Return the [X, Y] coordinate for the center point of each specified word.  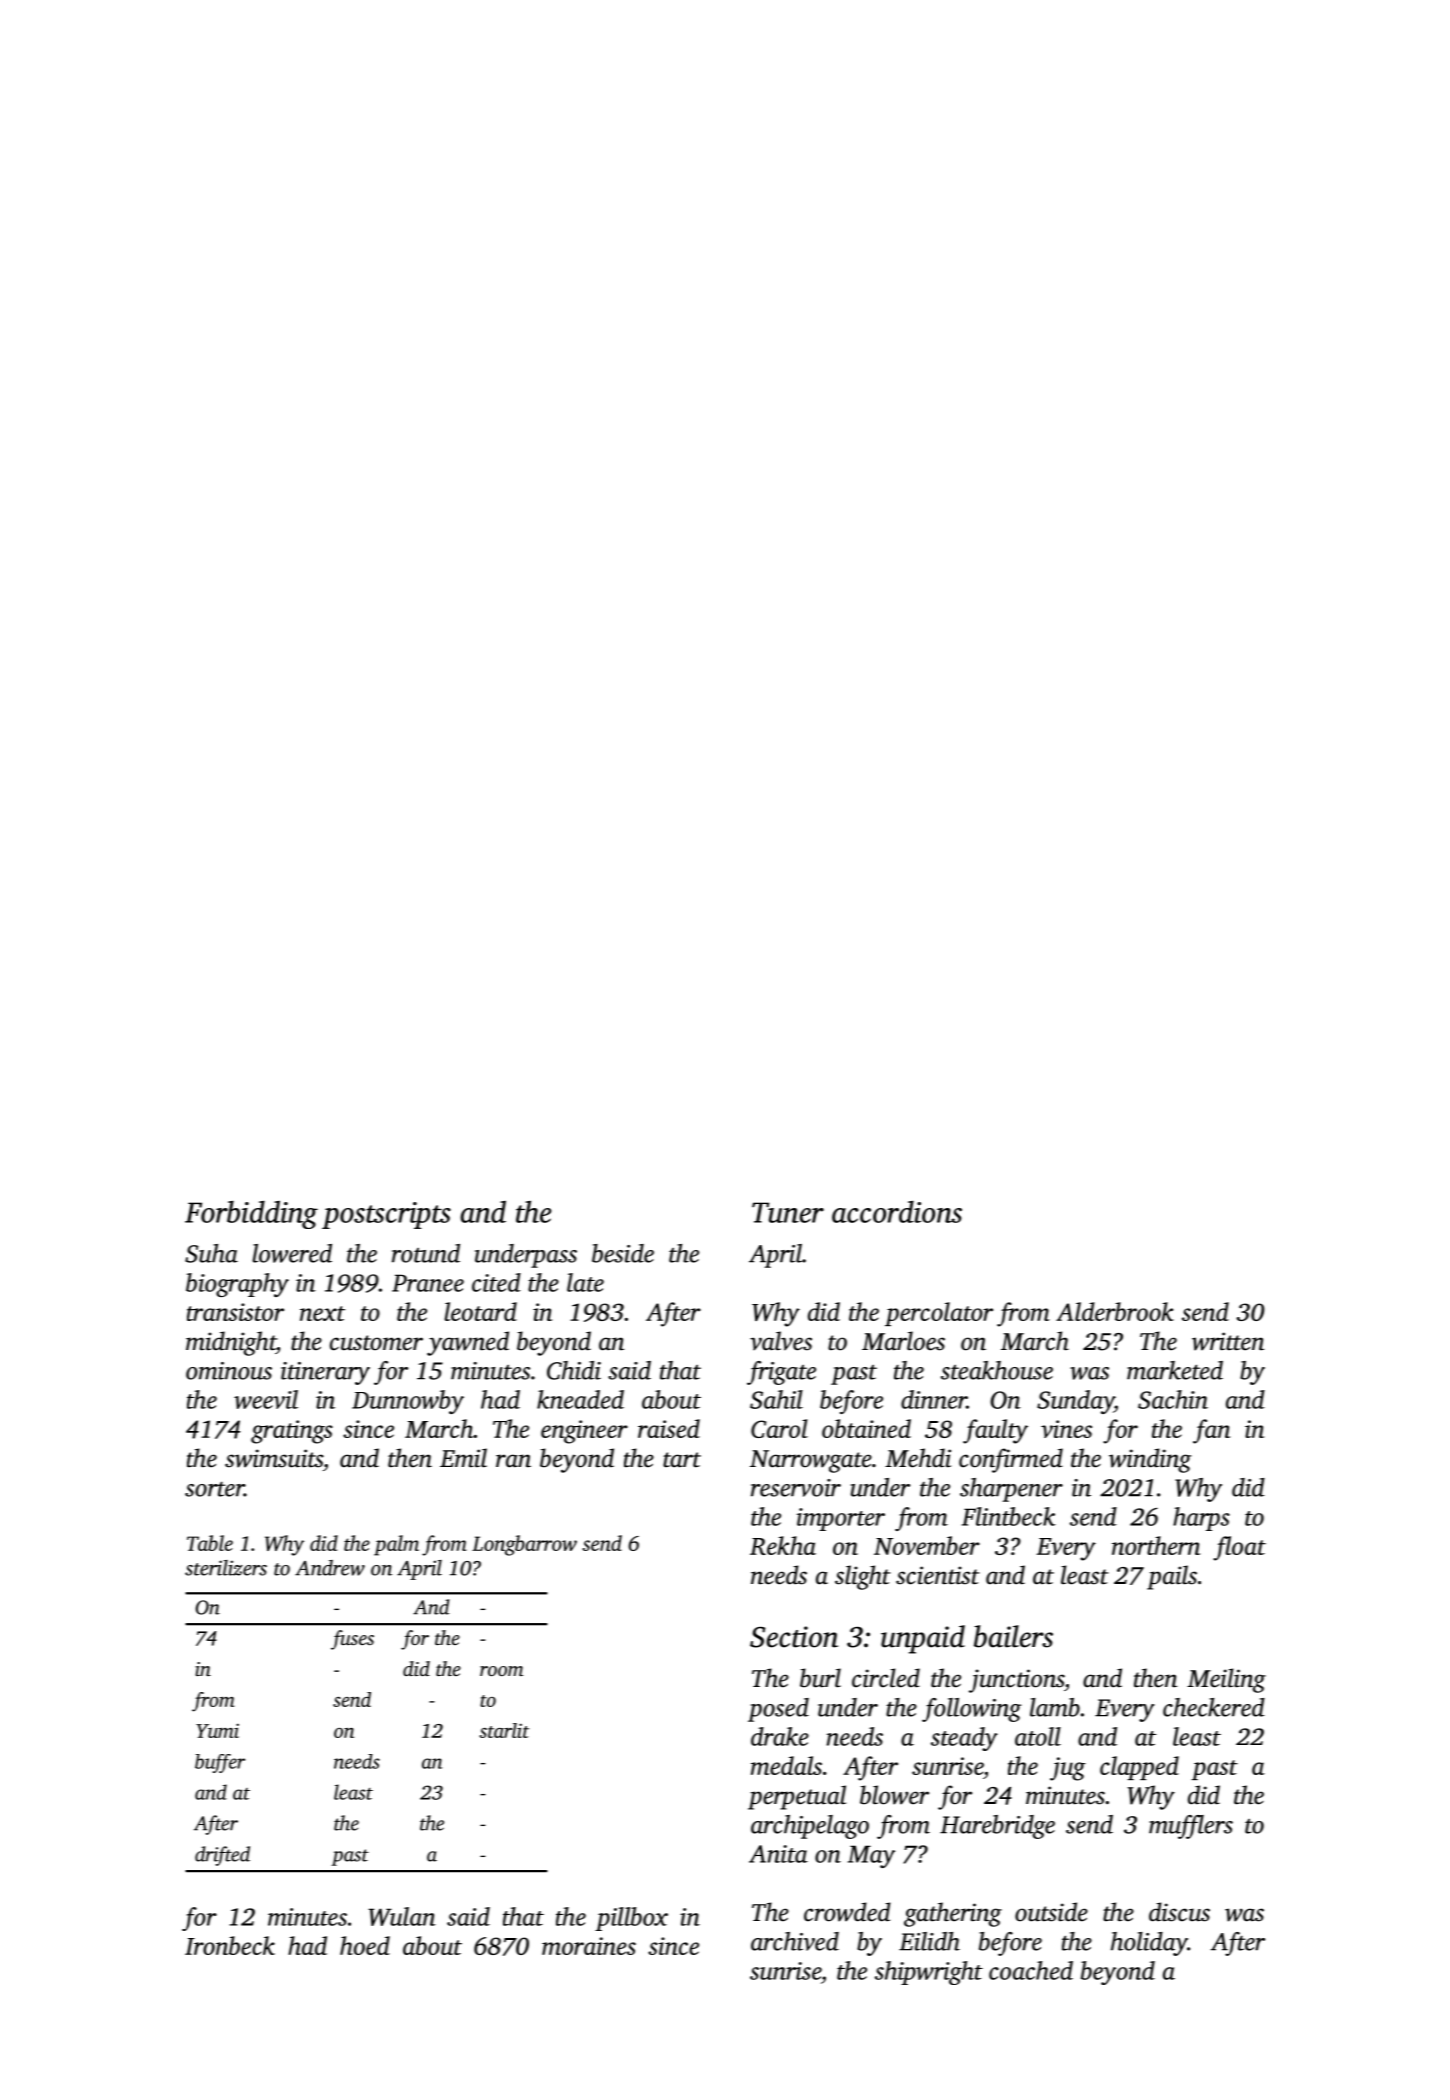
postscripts [386, 1215]
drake [780, 1736]
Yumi [217, 1730]
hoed [365, 1945]
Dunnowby [408, 1402]
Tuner [788, 1212]
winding [1150, 1460]
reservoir [796, 1488]
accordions [897, 1212]
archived [795, 1941]
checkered [1214, 1707]
